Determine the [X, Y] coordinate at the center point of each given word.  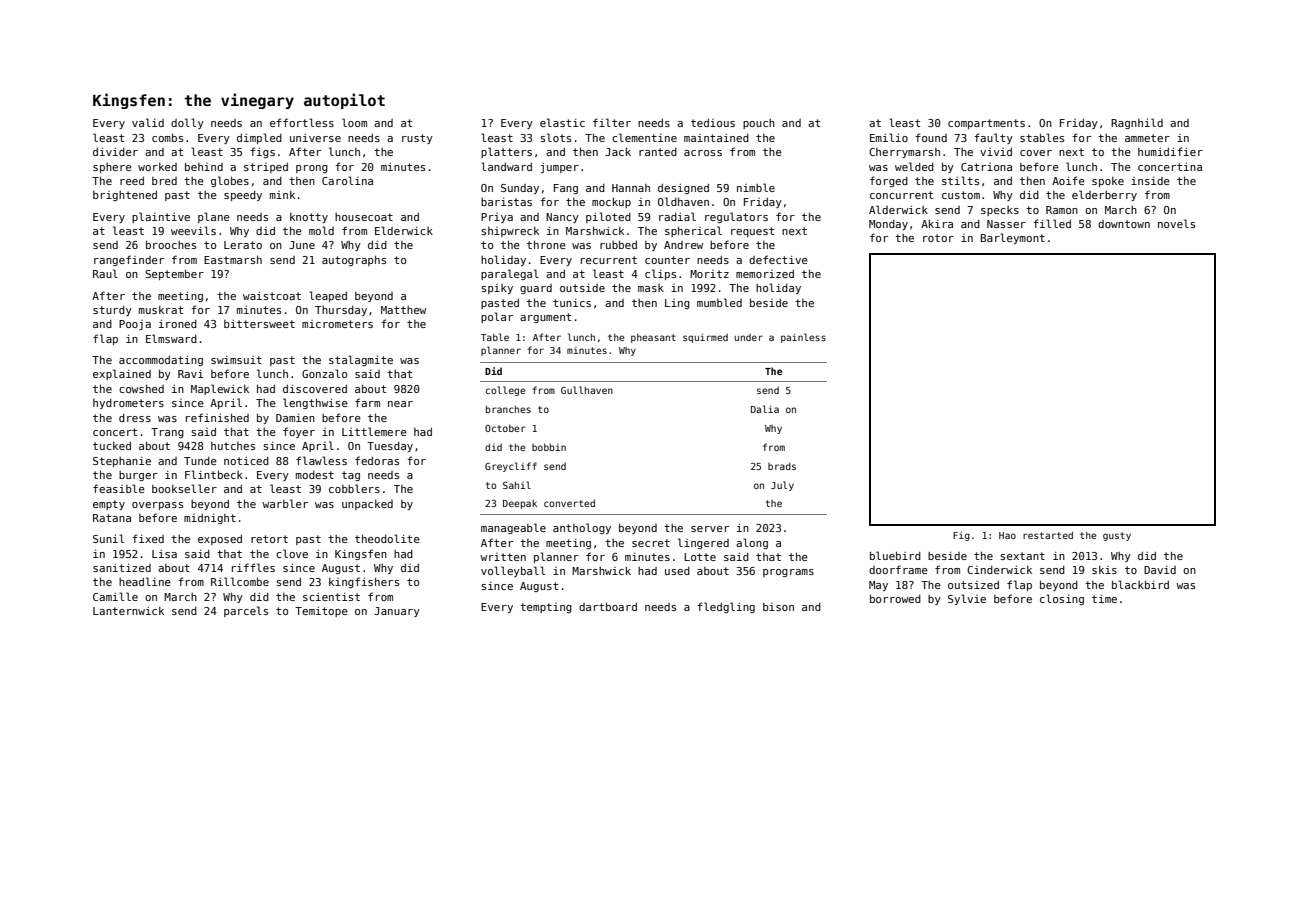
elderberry [1104, 195]
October [505, 428]
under [749, 337]
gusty [1117, 536]
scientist [331, 597]
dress [135, 418]
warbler [285, 503]
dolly [187, 123]
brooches [171, 244]
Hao [1007, 535]
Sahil [517, 485]
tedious [713, 123]
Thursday [341, 311]
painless [803, 338]
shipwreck [510, 232]
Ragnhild [1137, 123]
